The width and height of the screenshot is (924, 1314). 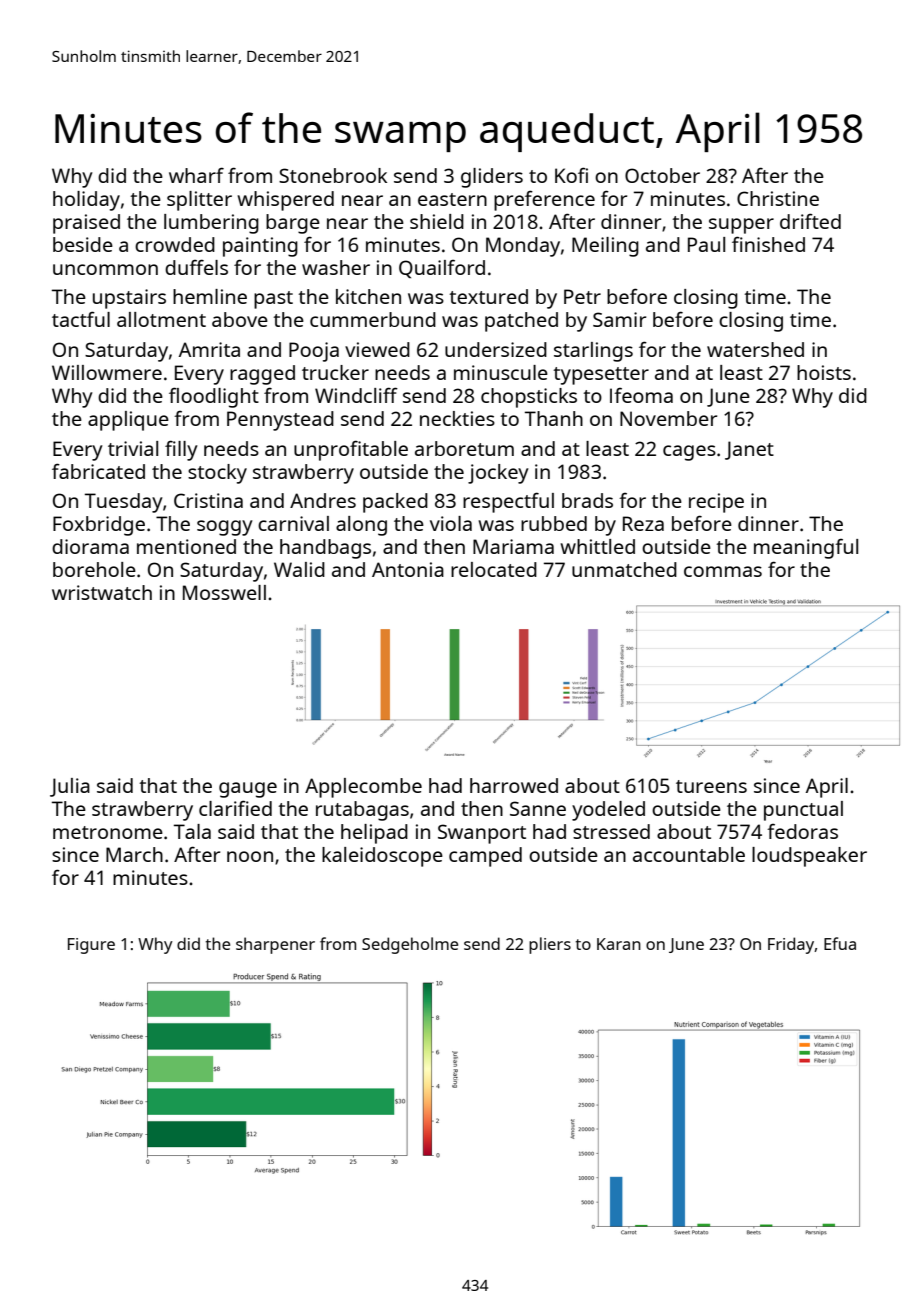 I want to click on meaningful, so click(x=806, y=549).
